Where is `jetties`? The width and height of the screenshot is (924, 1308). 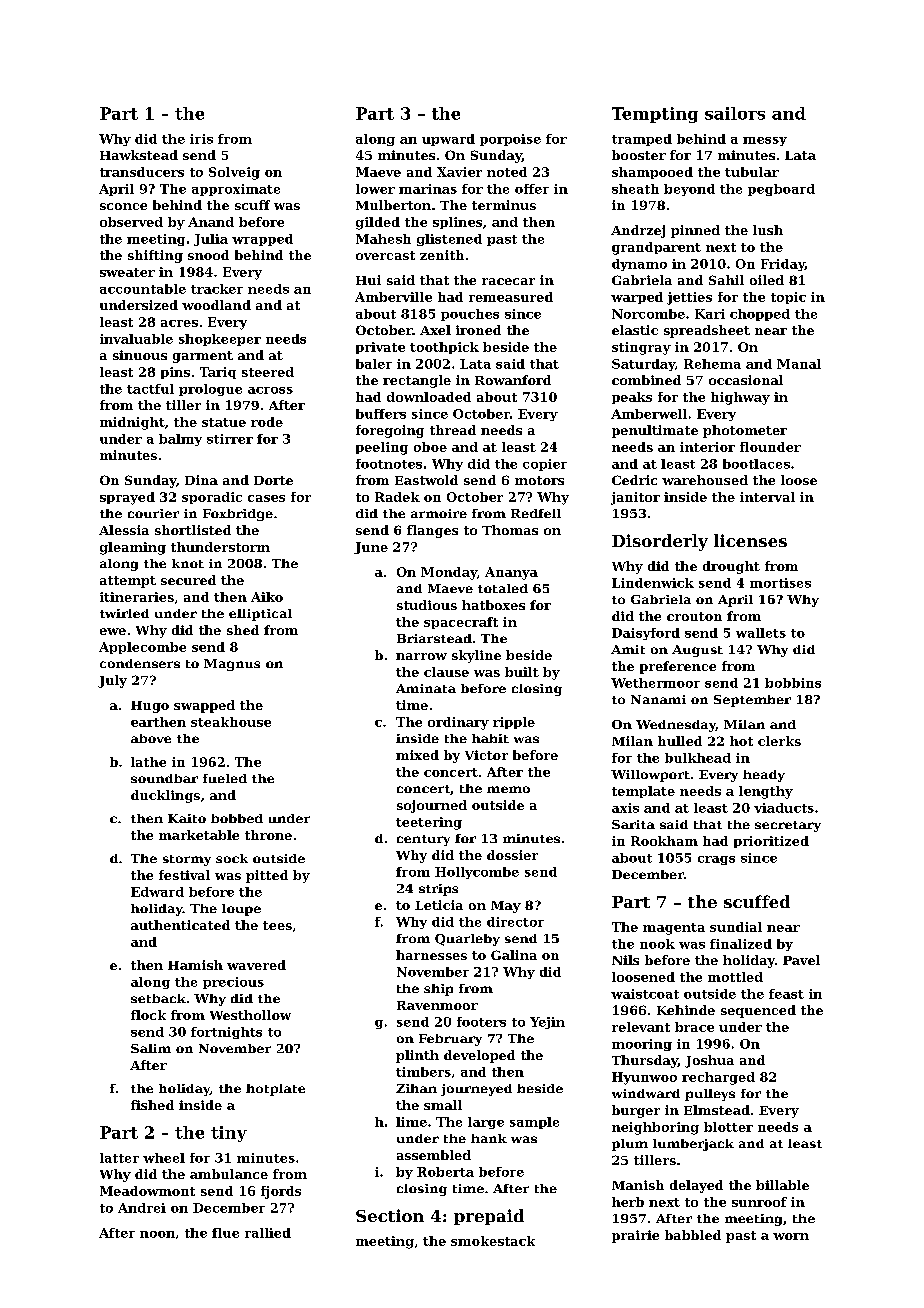 jetties is located at coordinates (689, 298).
